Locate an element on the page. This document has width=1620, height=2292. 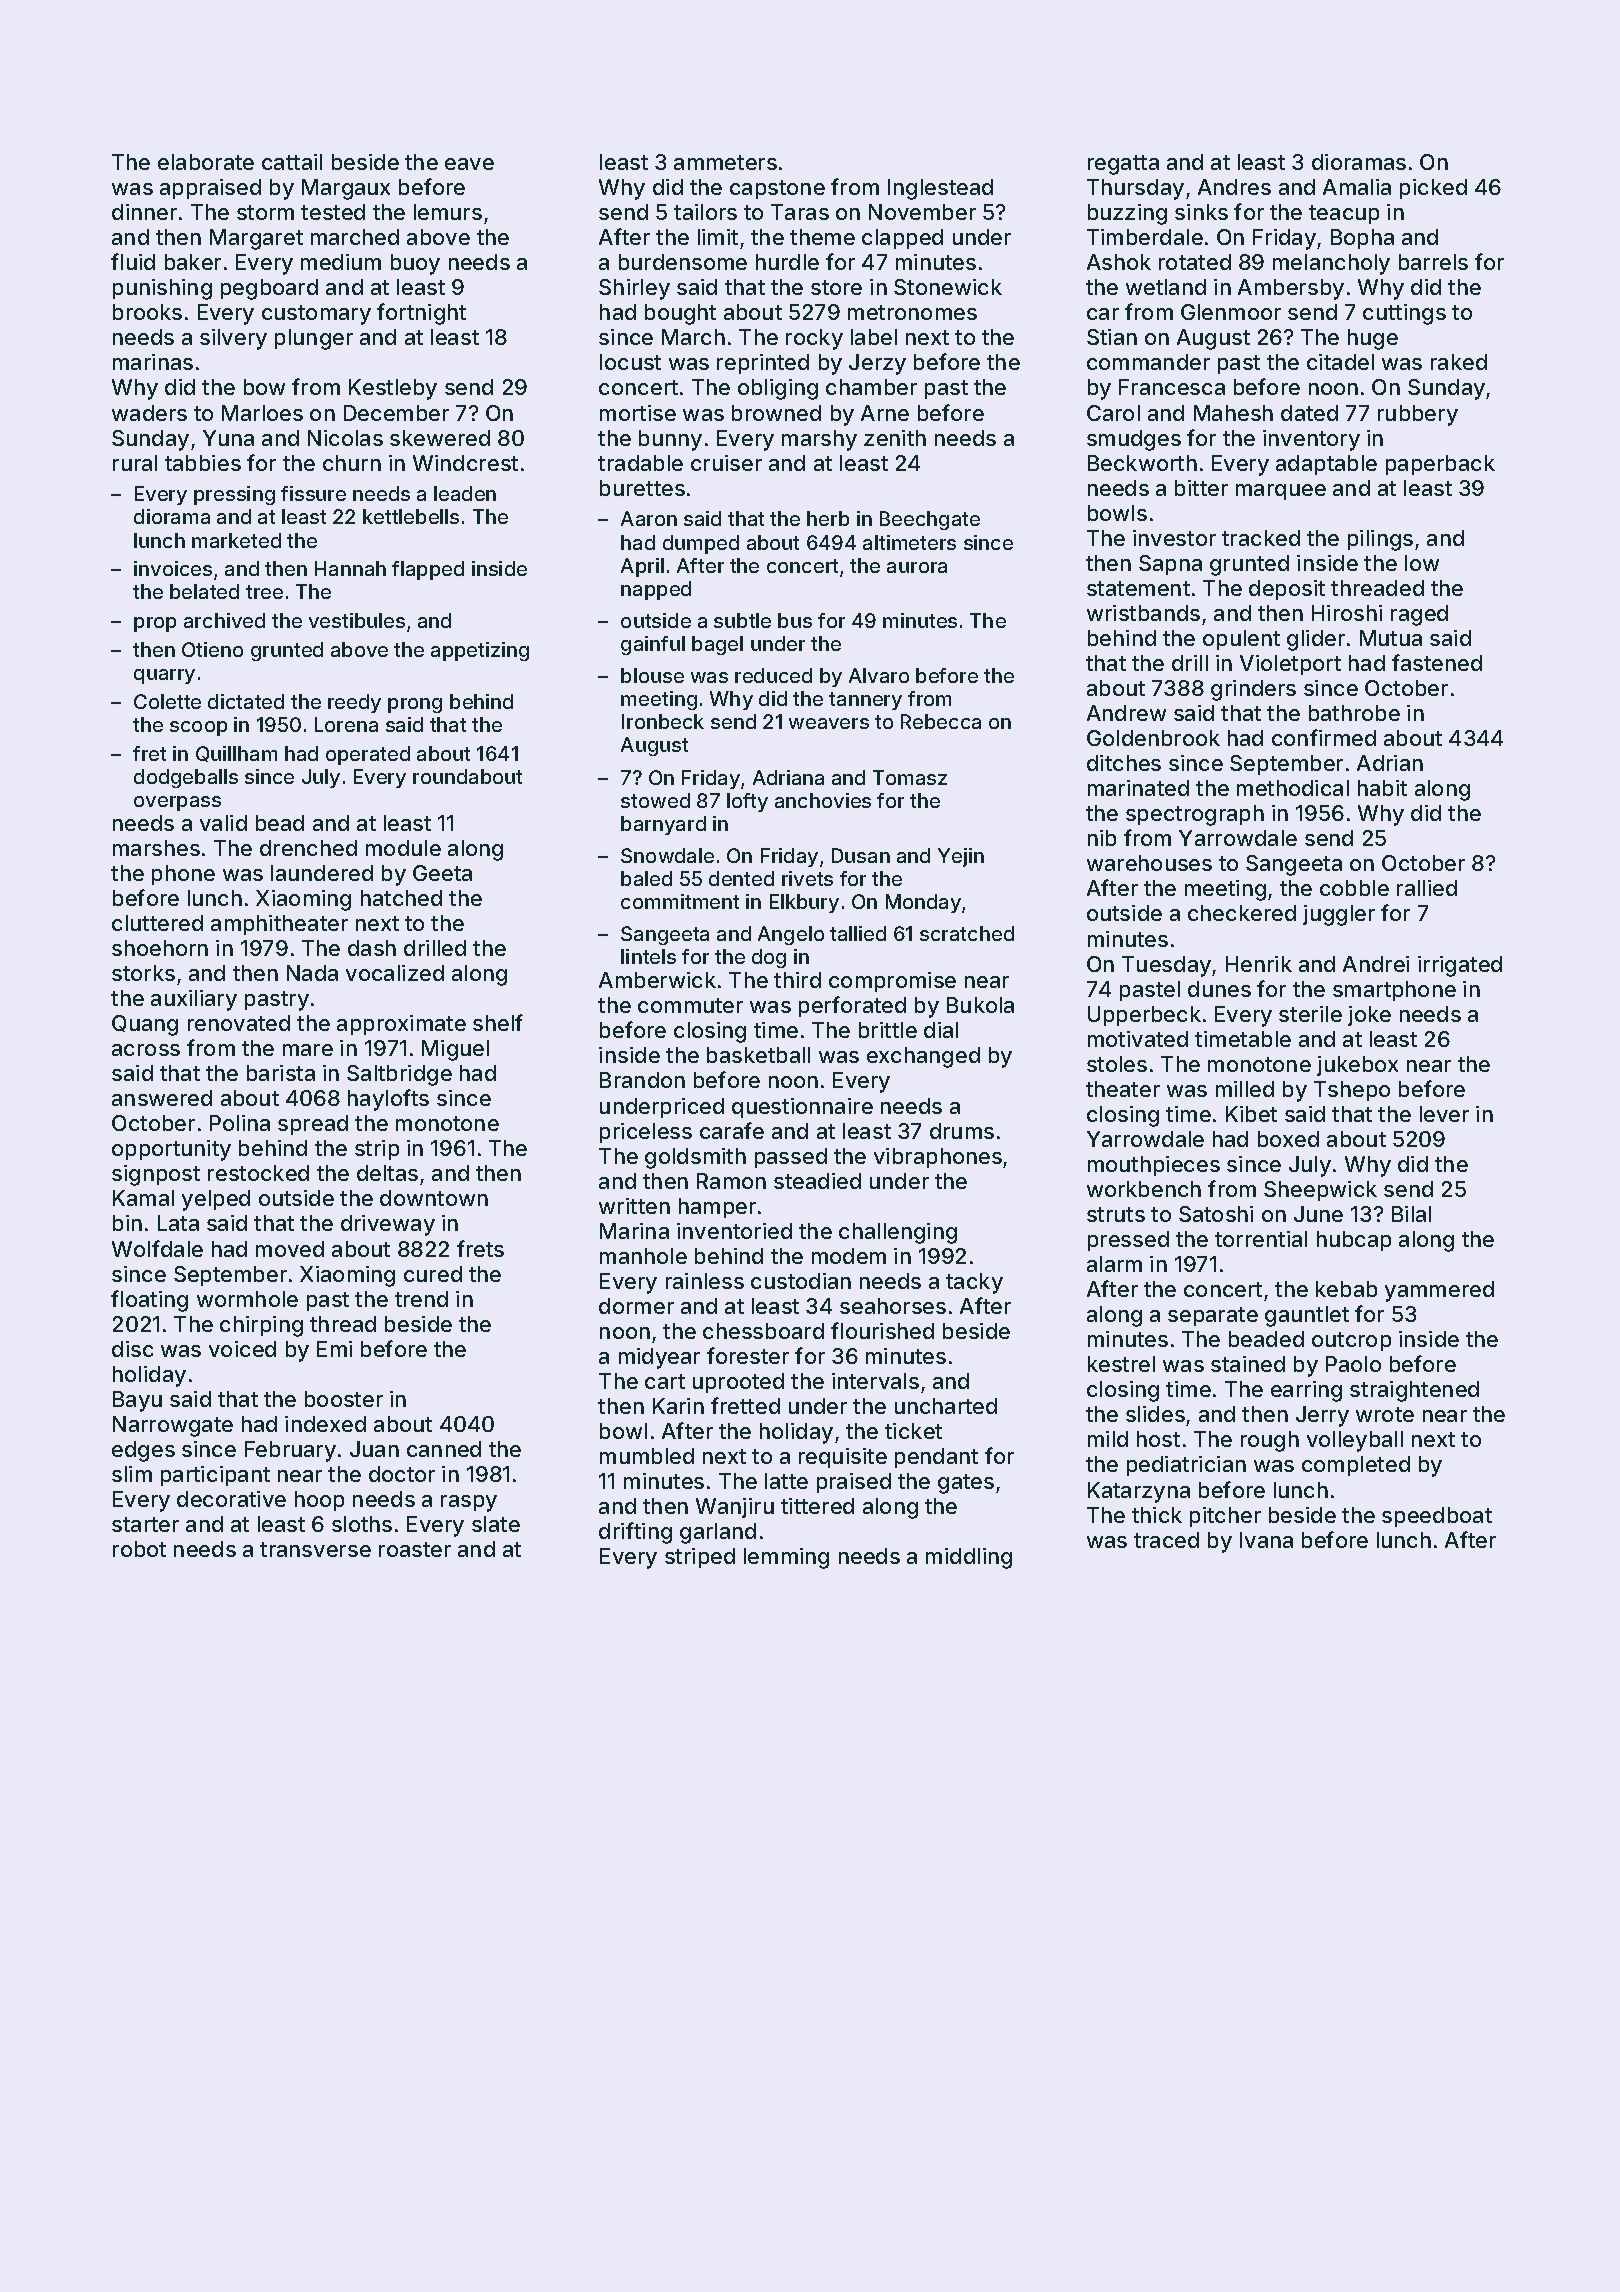
drifting is located at coordinates (635, 1533).
